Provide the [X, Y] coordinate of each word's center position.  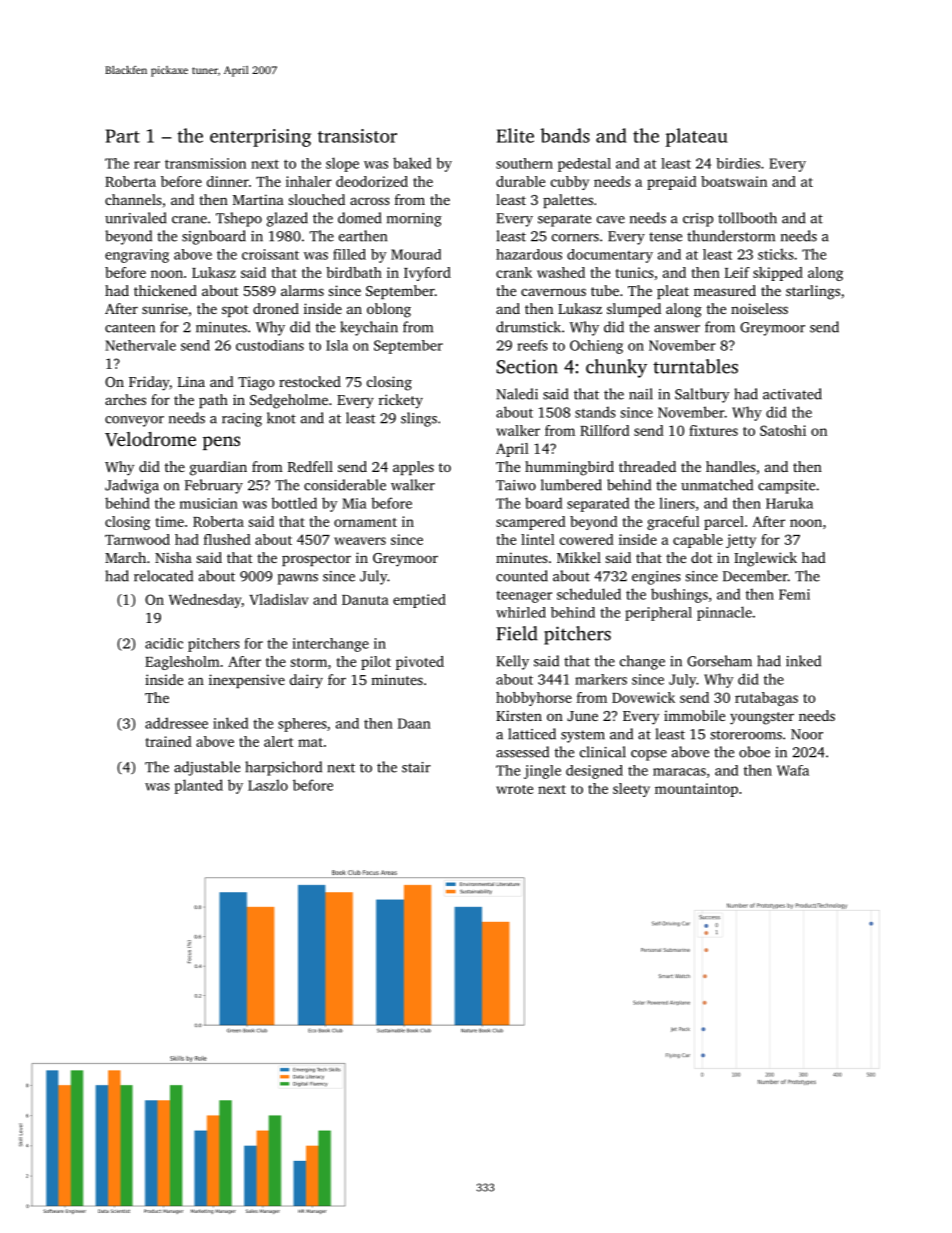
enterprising [260, 138]
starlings [813, 292]
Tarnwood [137, 539]
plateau [697, 137]
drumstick [528, 327]
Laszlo [268, 785]
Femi [794, 594]
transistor [357, 136]
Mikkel [579, 557]
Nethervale [140, 345]
